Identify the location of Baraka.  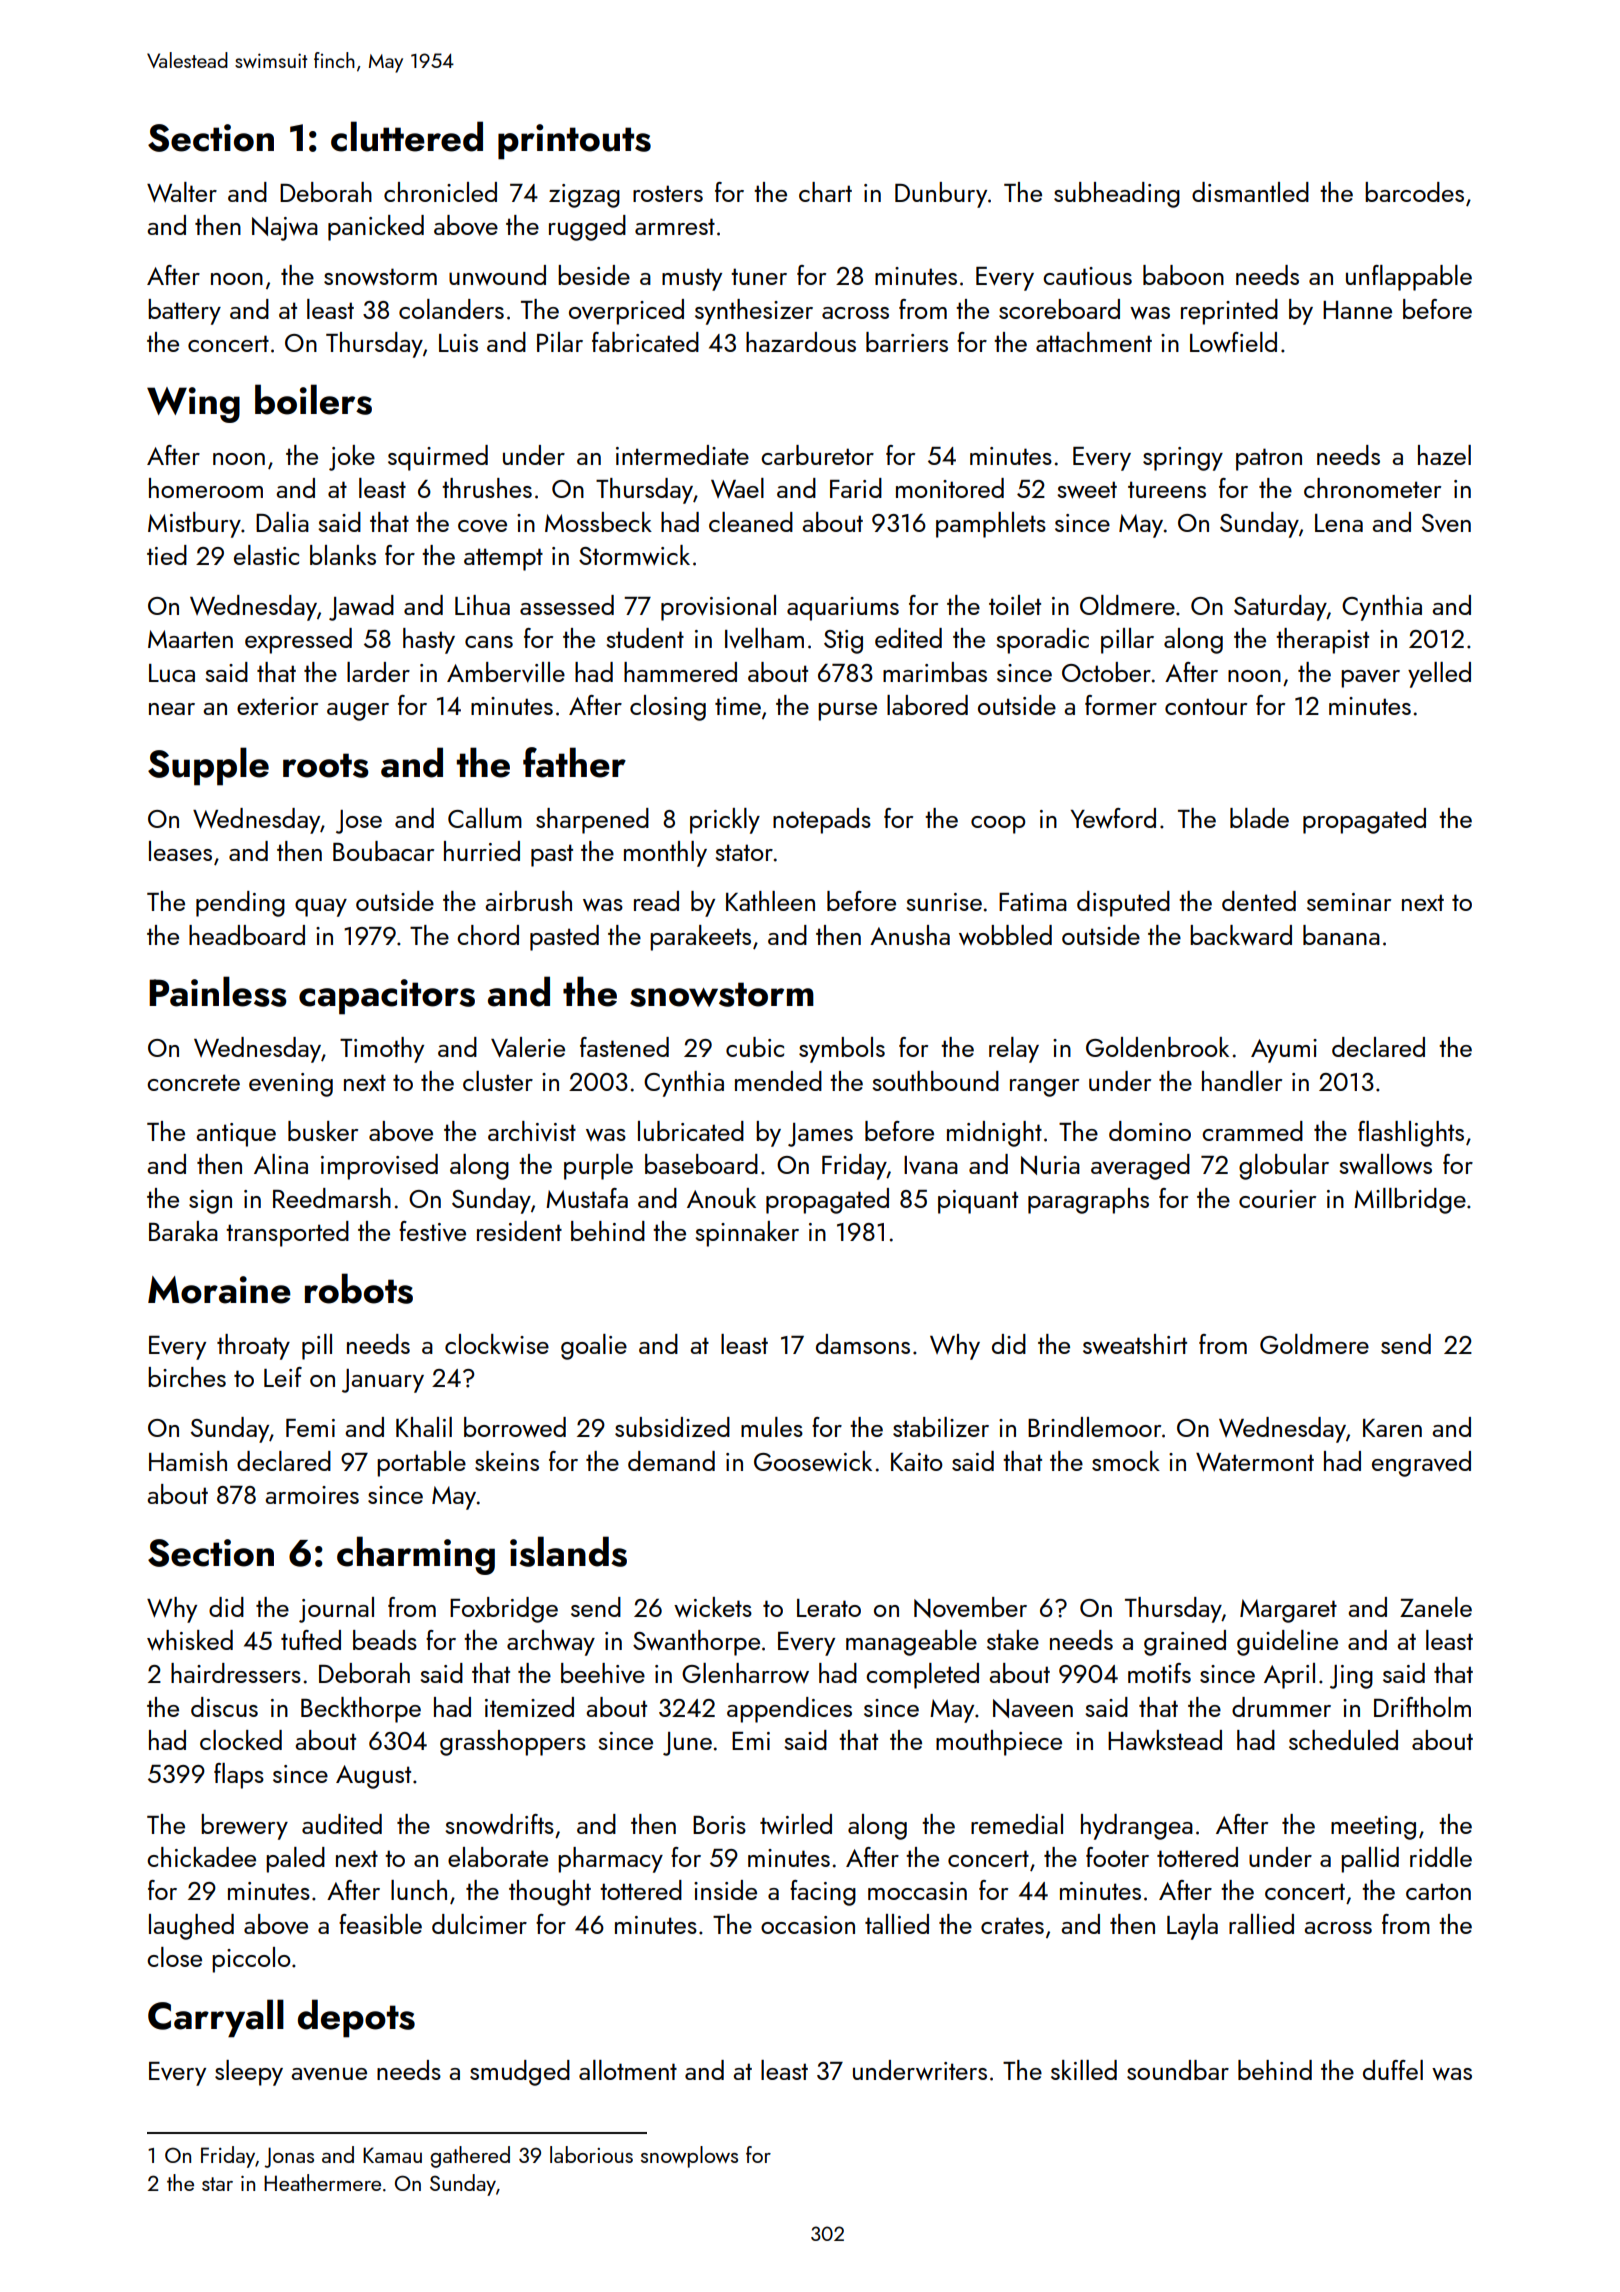
(183, 1231).
